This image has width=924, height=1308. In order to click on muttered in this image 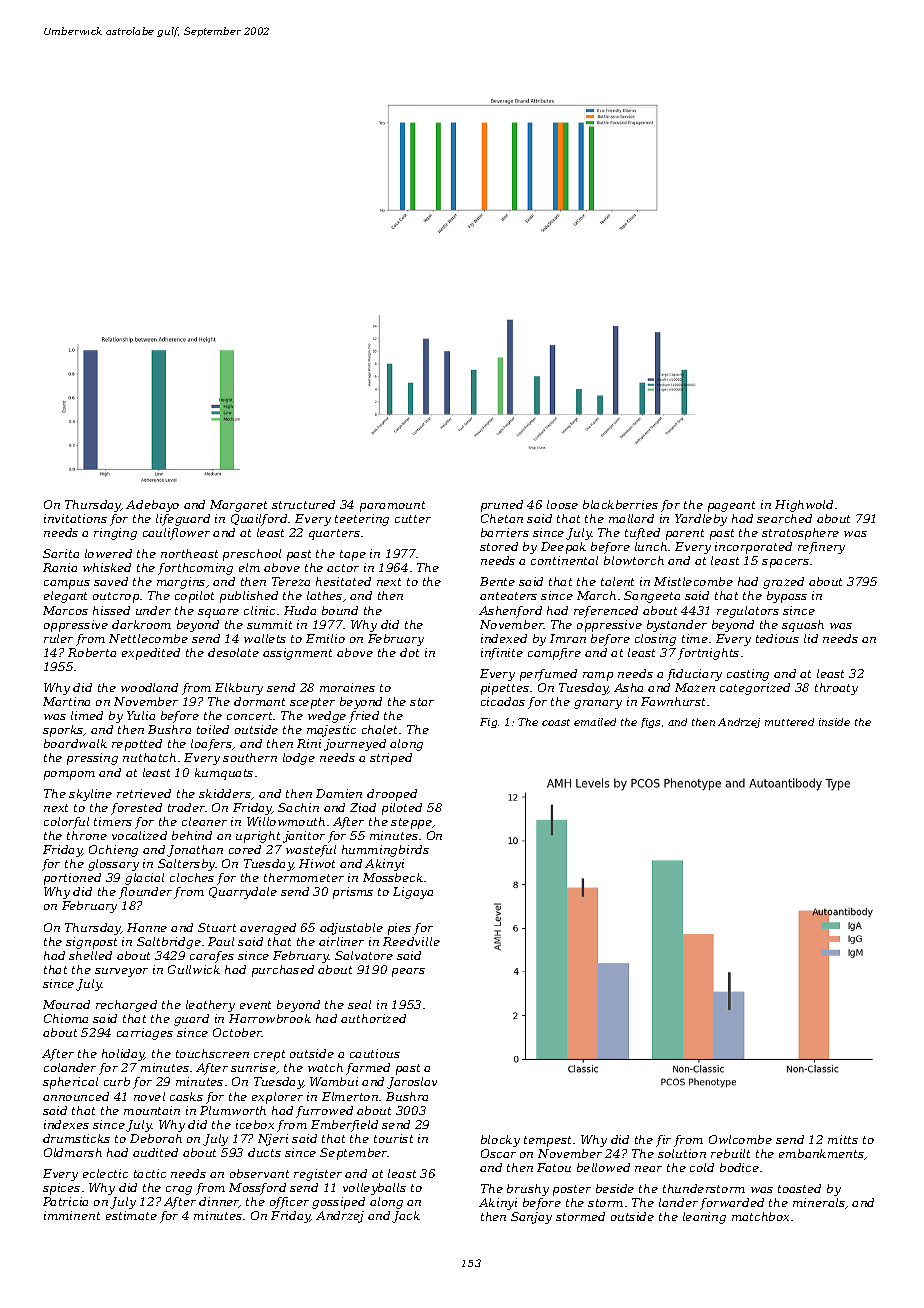, I will do `click(789, 722)`.
